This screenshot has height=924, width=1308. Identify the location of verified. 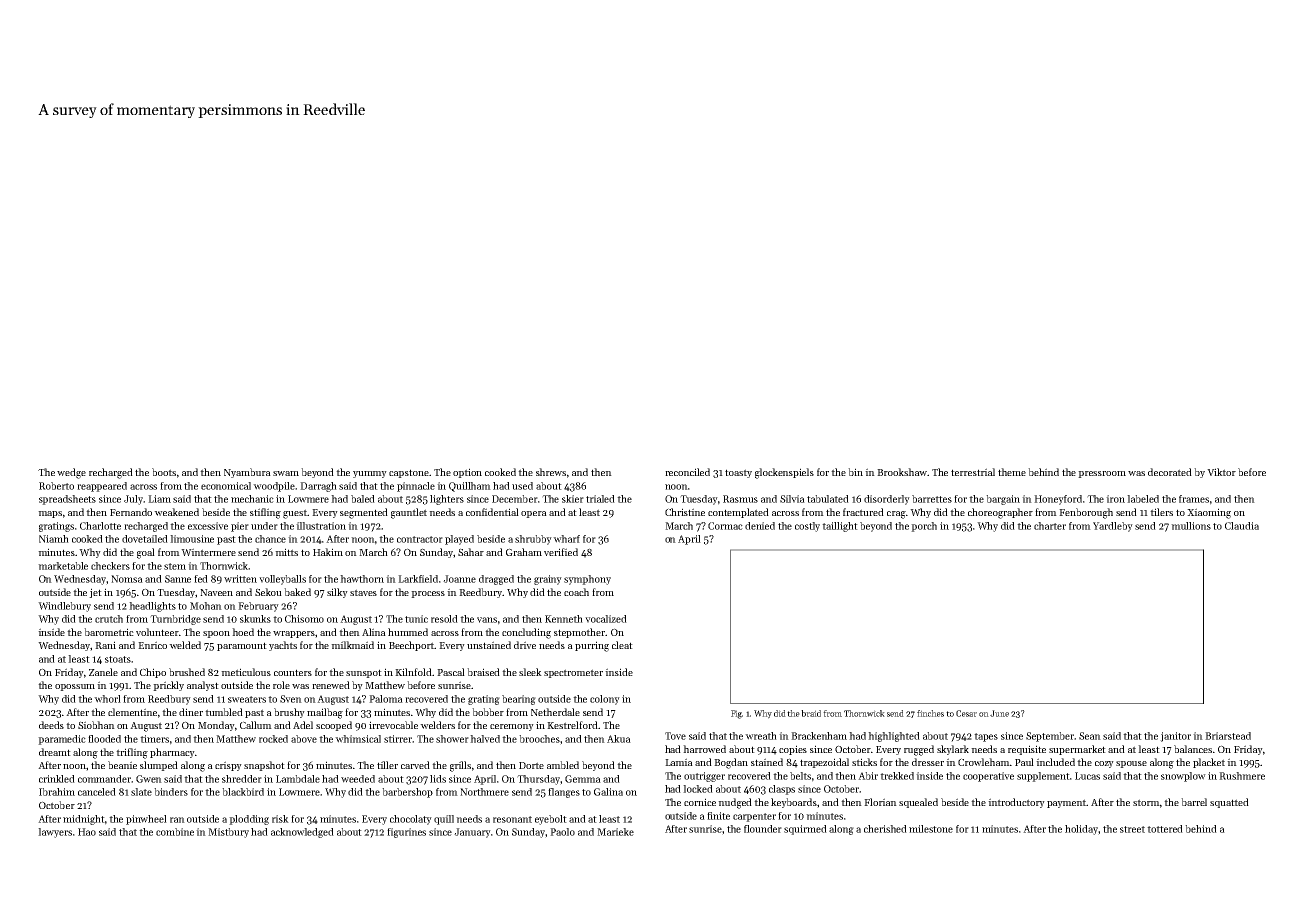
(561, 552).
